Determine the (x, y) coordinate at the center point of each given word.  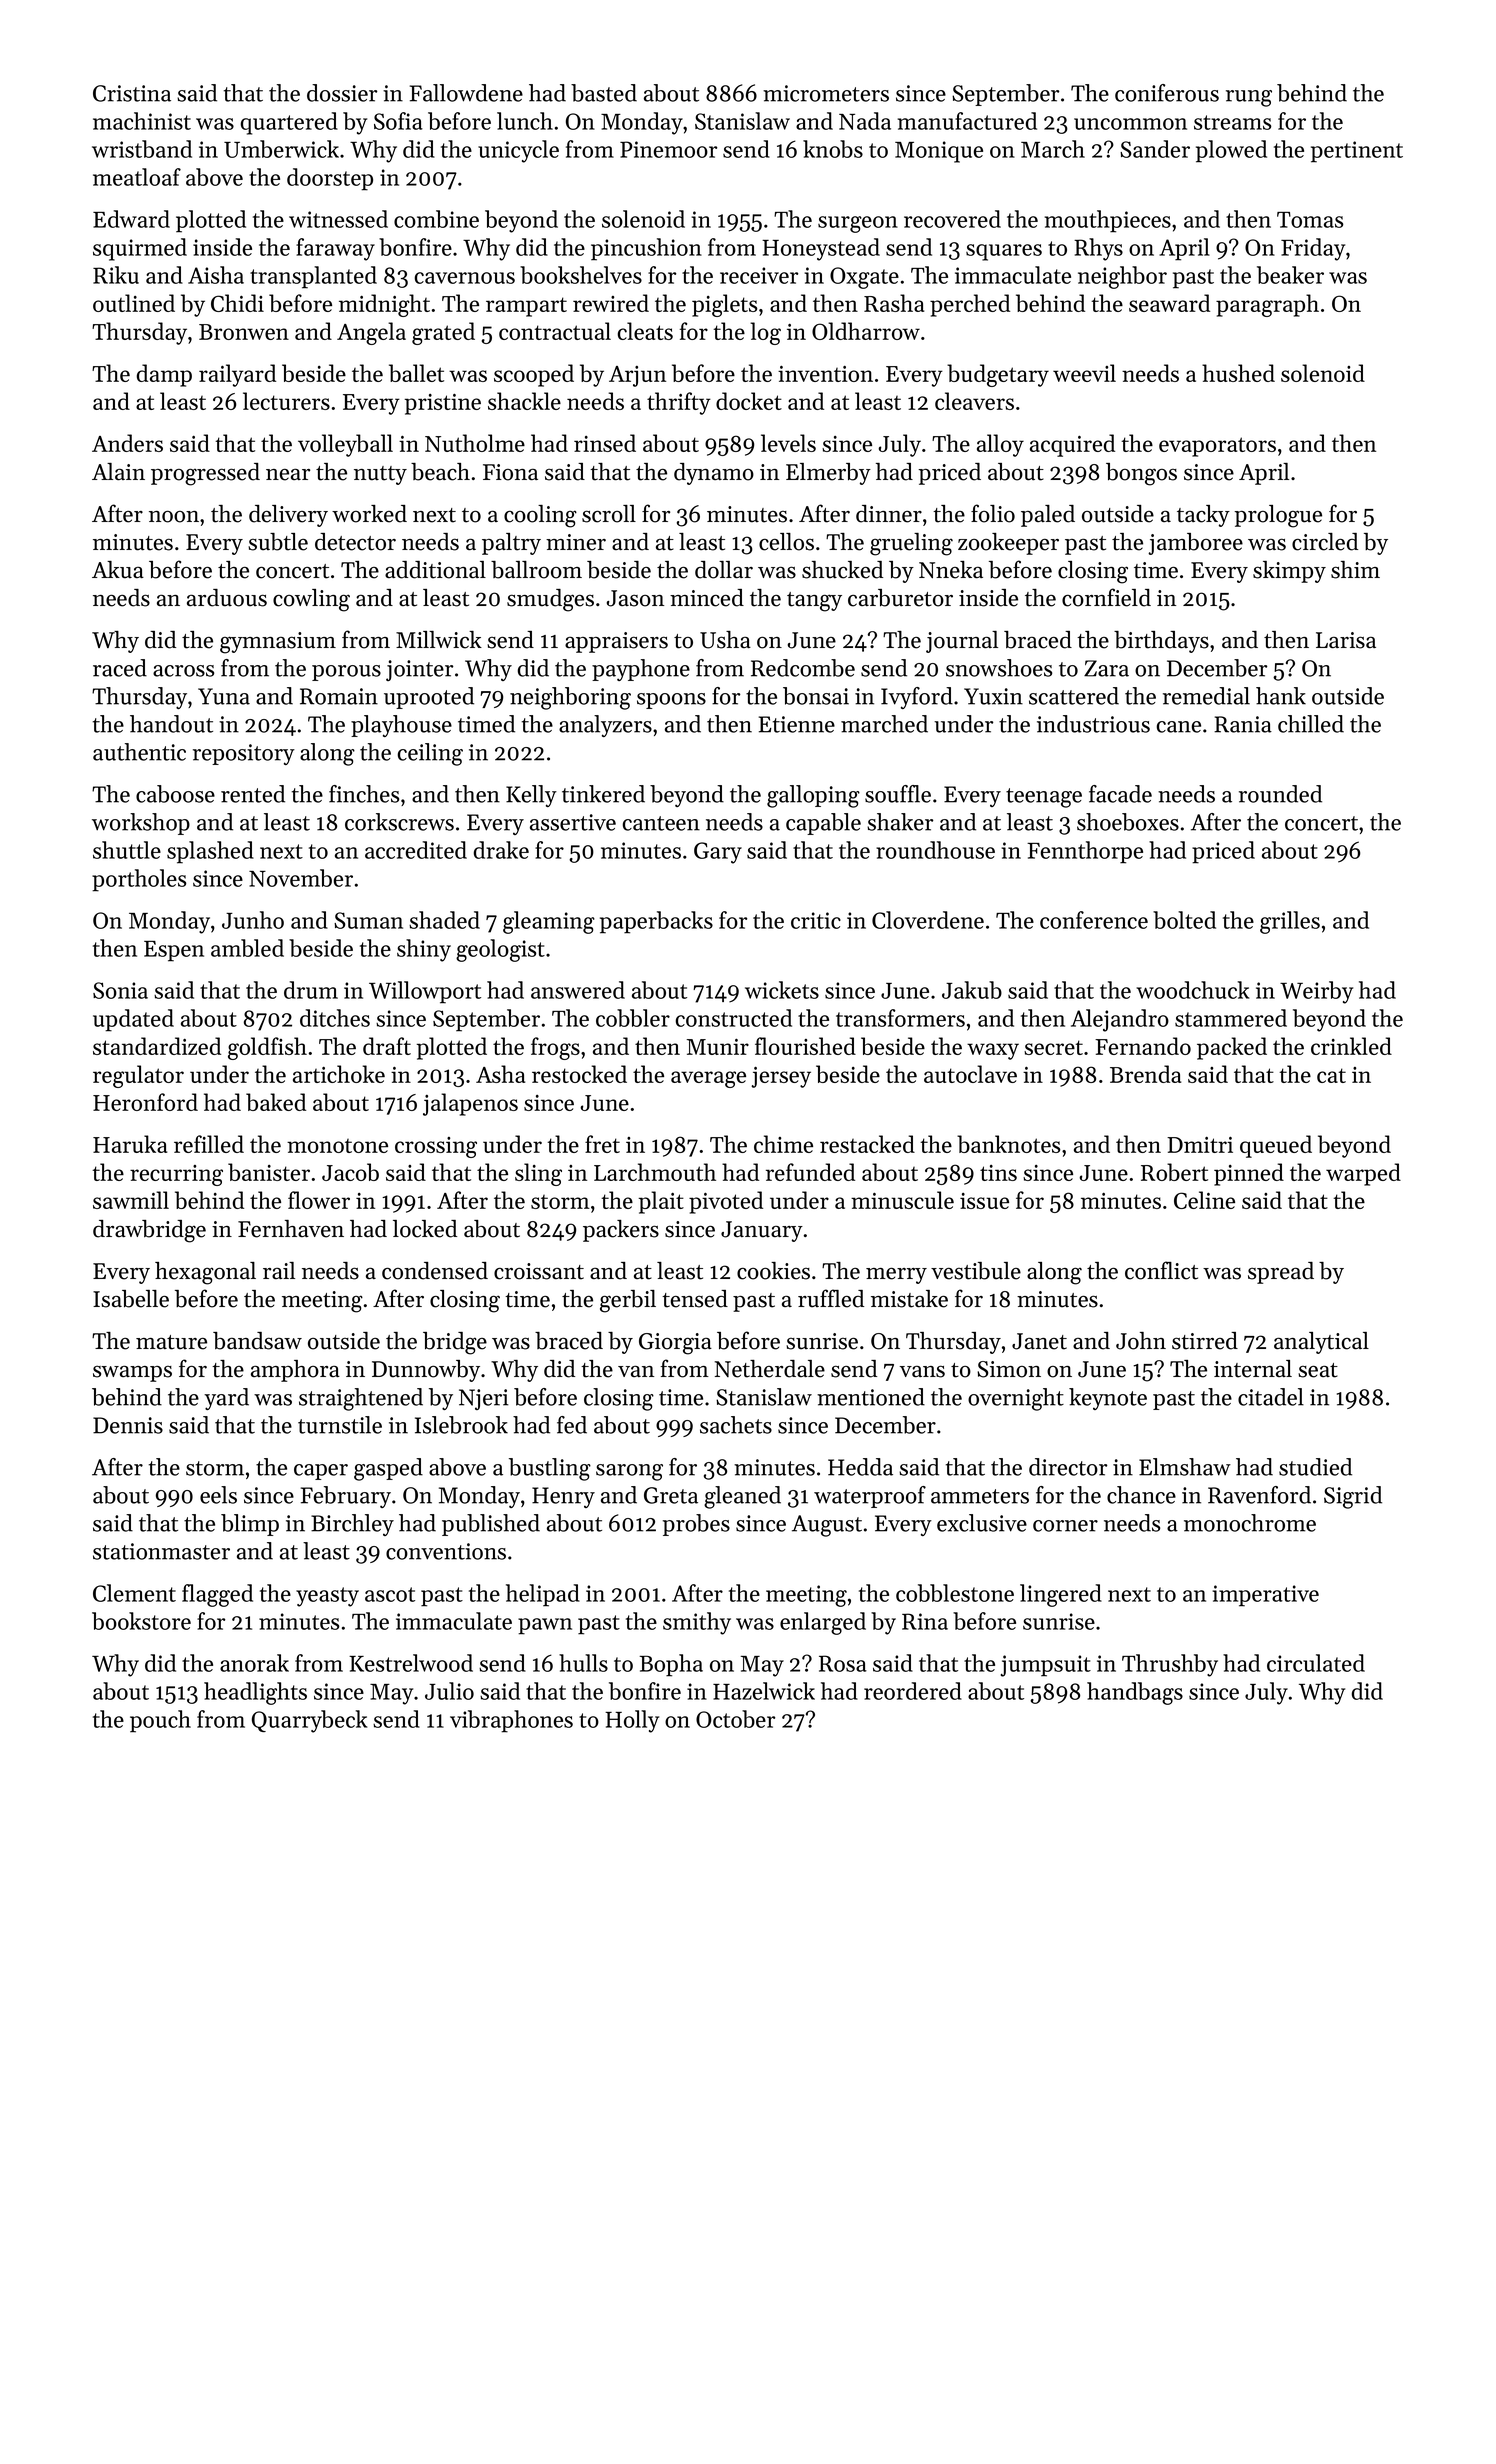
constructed (734, 1018)
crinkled (1351, 1046)
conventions (446, 1551)
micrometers (826, 93)
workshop (141, 824)
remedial (1206, 696)
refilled (209, 1144)
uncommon (1130, 124)
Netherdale (770, 1369)
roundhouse (935, 850)
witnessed (338, 219)
